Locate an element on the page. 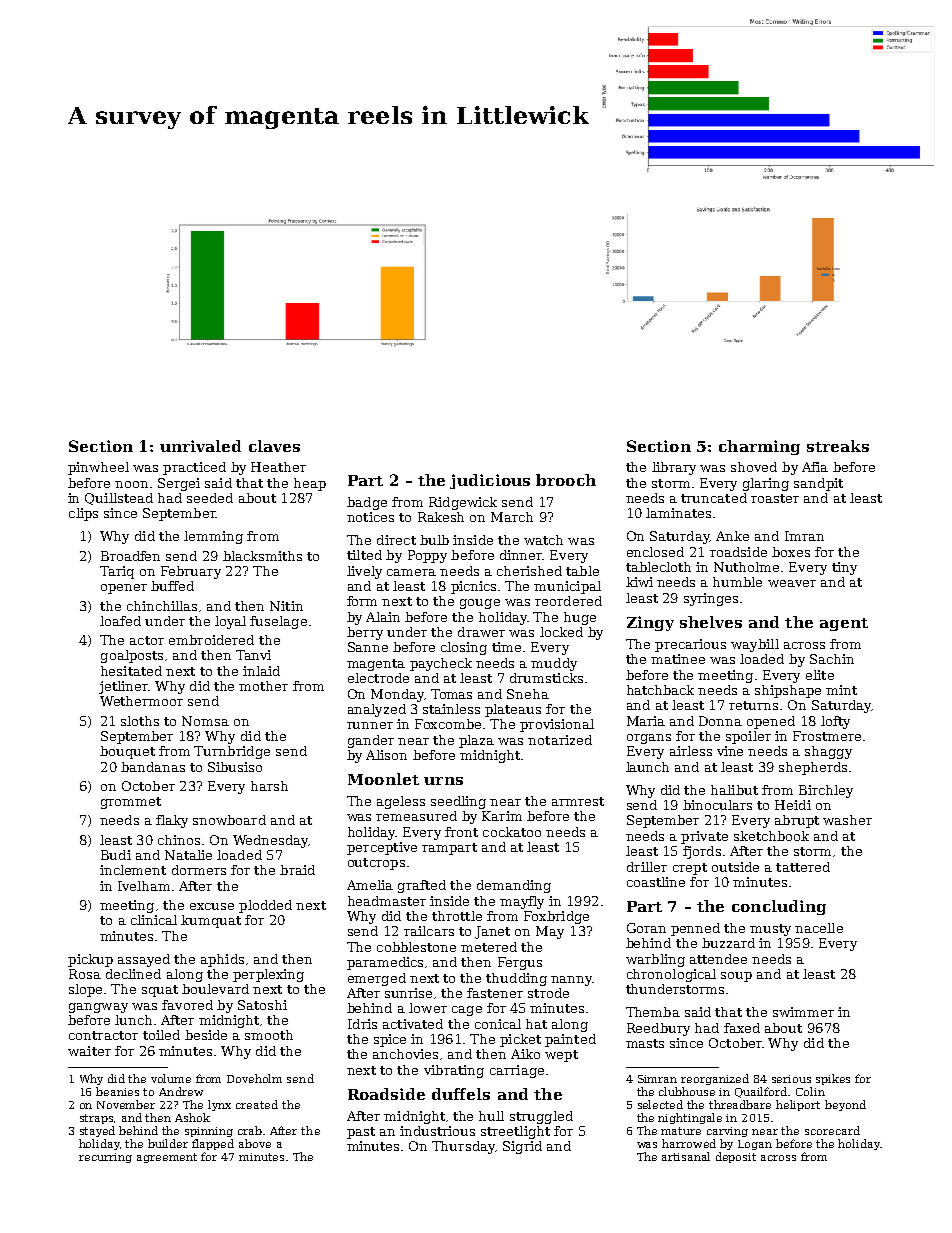 This document has width=952, height=1233. bulb is located at coordinates (434, 540).
